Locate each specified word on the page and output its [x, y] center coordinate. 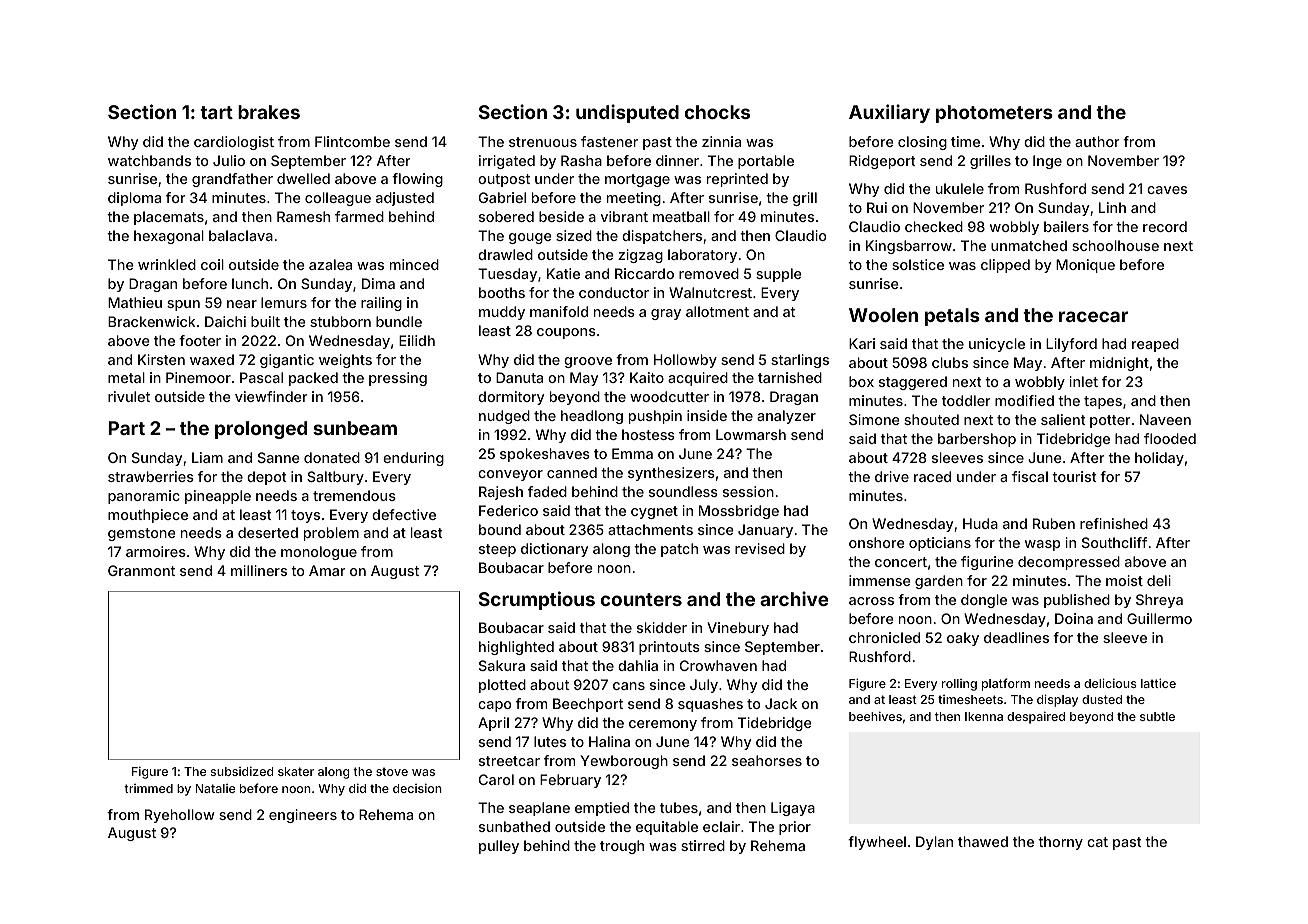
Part [126, 428]
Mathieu [135, 302]
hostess [648, 434]
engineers [303, 816]
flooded [1170, 438]
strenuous [543, 142]
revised [760, 548]
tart [216, 112]
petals [952, 317]
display [1057, 700]
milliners [259, 570]
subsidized [242, 771]
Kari [862, 343]
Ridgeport [882, 162]
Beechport [588, 705]
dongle [984, 601]
